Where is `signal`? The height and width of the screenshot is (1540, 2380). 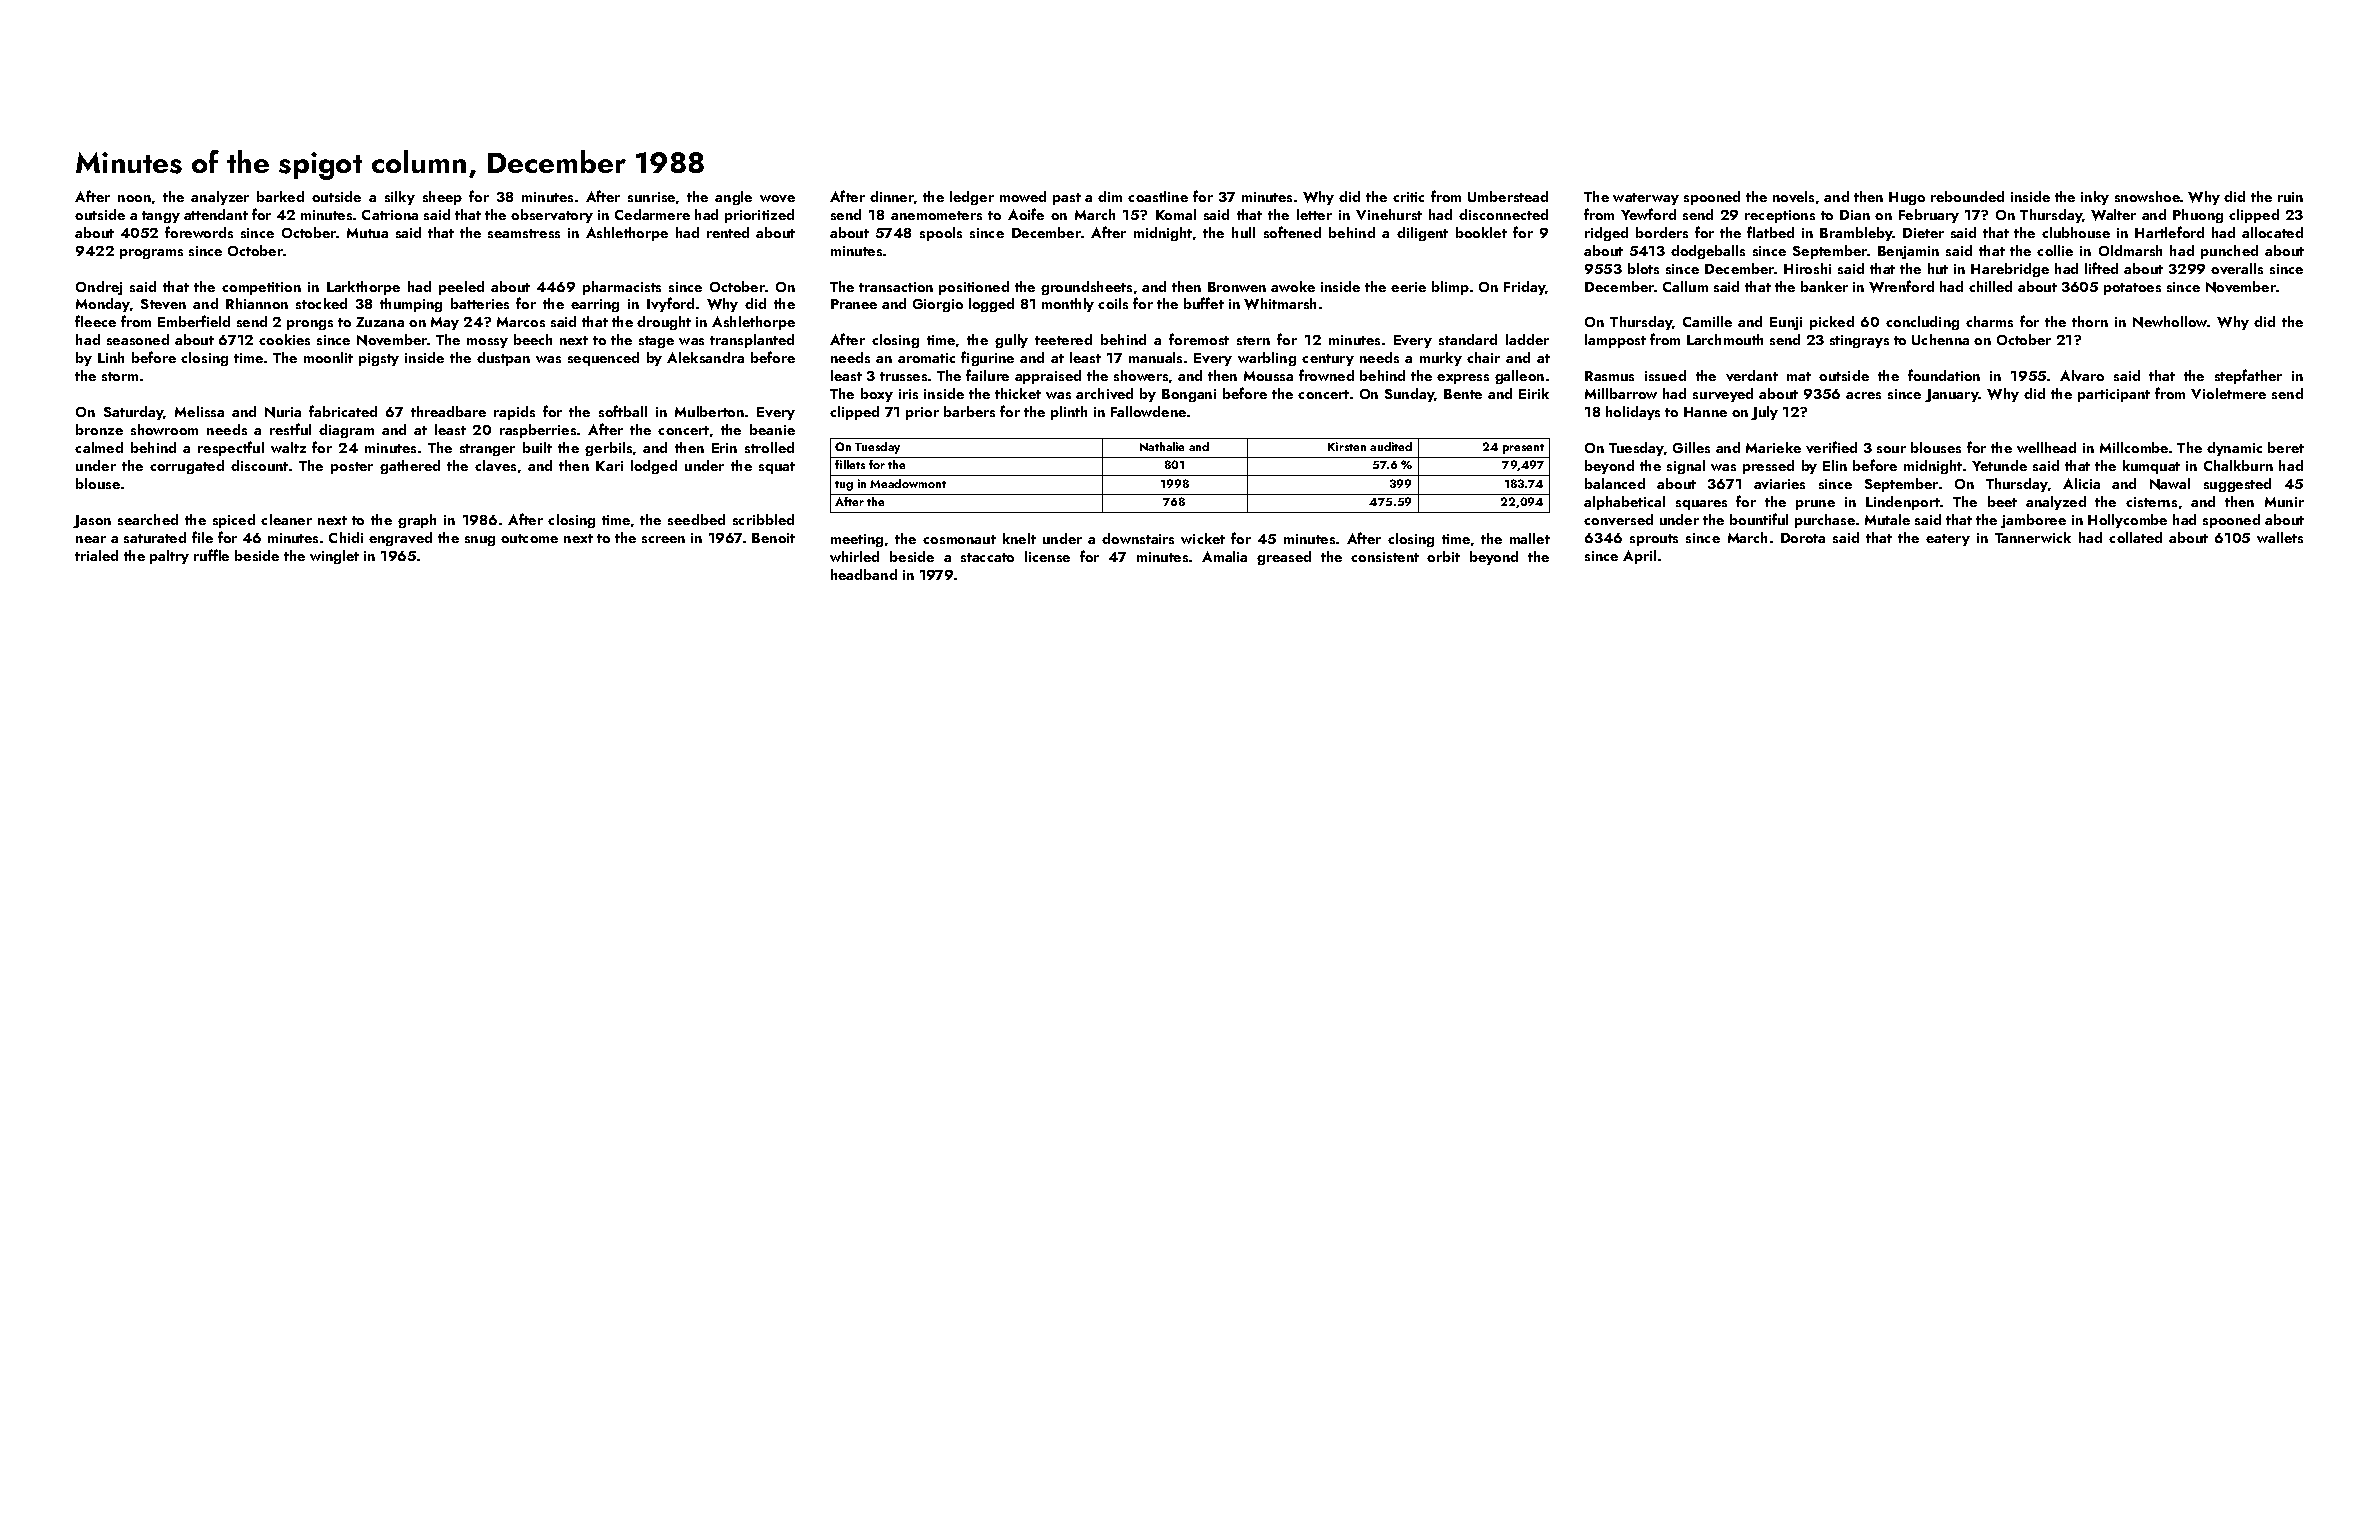 signal is located at coordinates (1686, 467).
